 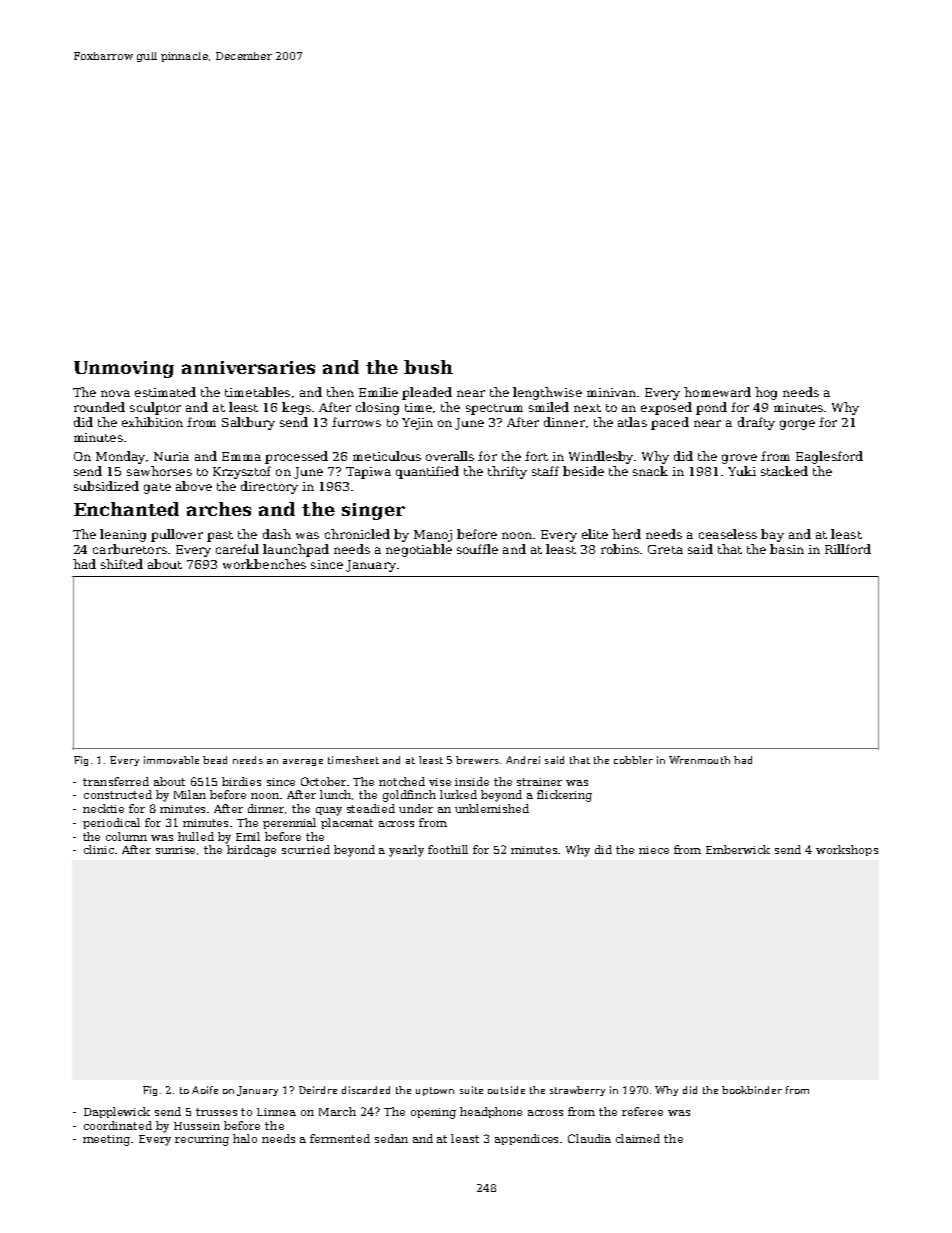 What do you see at coordinates (797, 425) in the screenshot?
I see `gorge` at bounding box center [797, 425].
